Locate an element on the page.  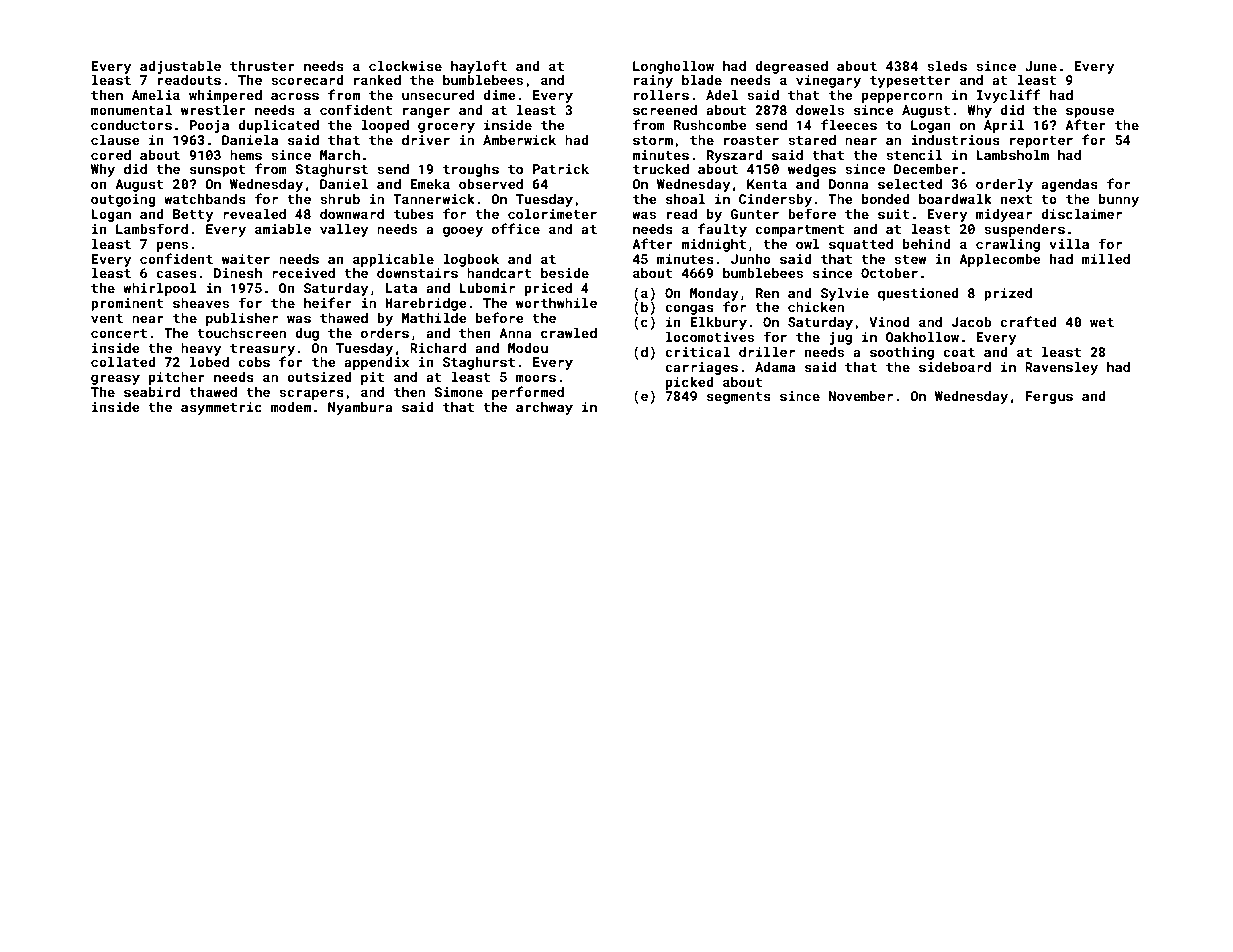
June is located at coordinates (1041, 66).
